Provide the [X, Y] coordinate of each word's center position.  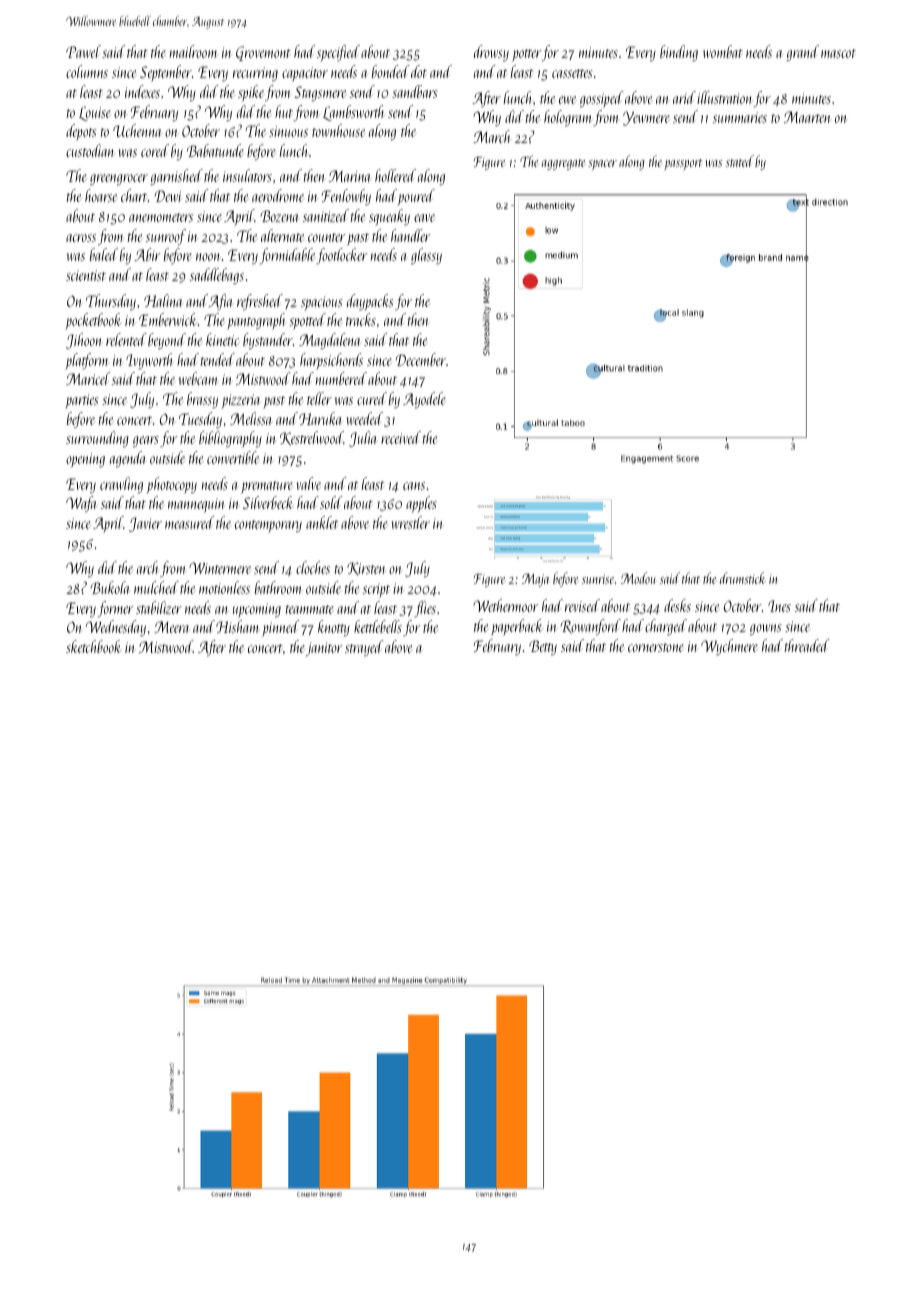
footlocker [341, 256]
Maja [535, 580]
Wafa [81, 504]
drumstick [743, 578]
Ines [779, 606]
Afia [221, 302]
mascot [838, 53]
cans [414, 486]
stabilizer [159, 607]
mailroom [194, 51]
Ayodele [424, 400]
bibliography [230, 439]
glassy [426, 256]
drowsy [491, 53]
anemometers [161, 217]
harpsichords [331, 361]
